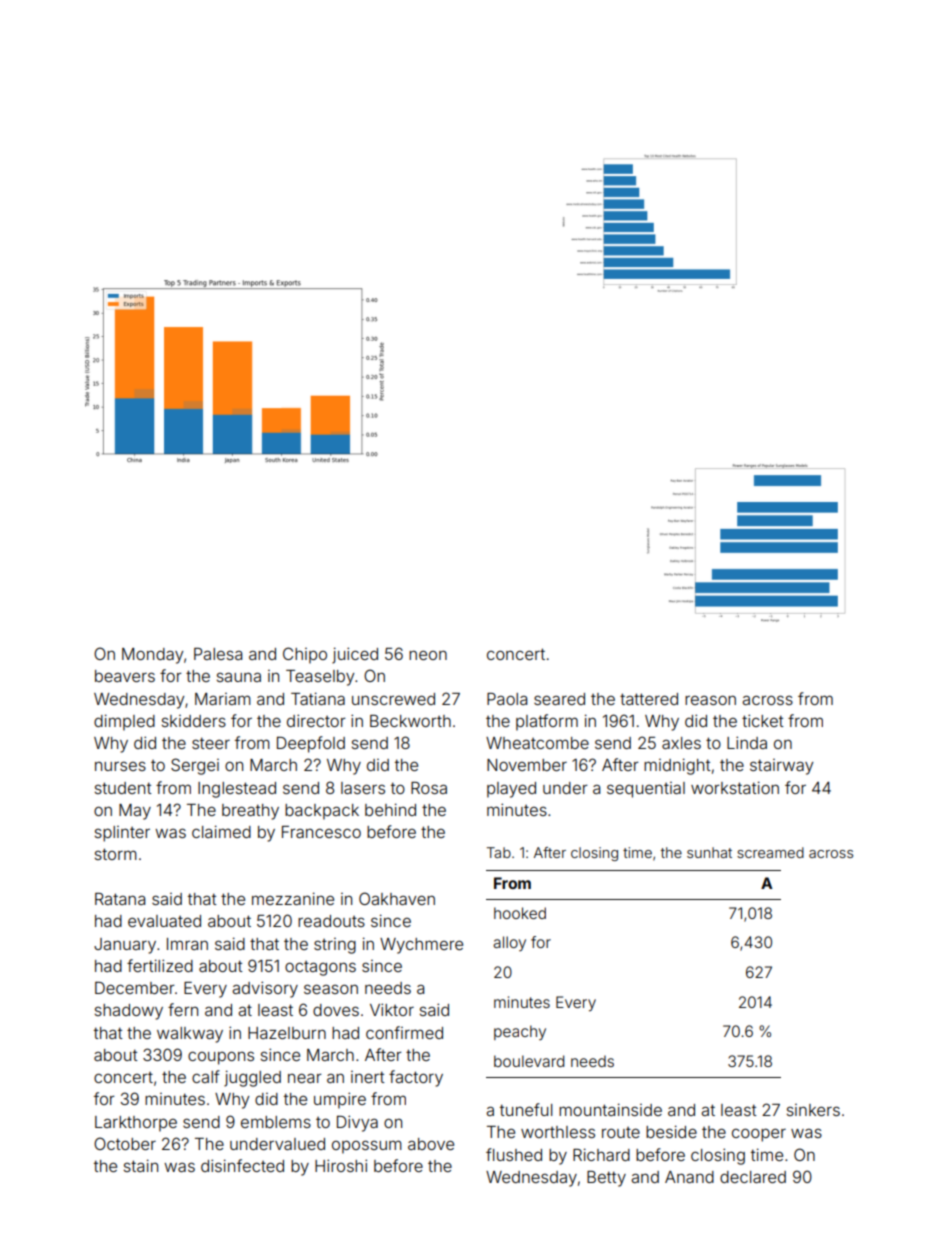 This screenshot has width=952, height=1233. Describe the element at coordinates (124, 722) in the screenshot. I see `dimpled` at that location.
